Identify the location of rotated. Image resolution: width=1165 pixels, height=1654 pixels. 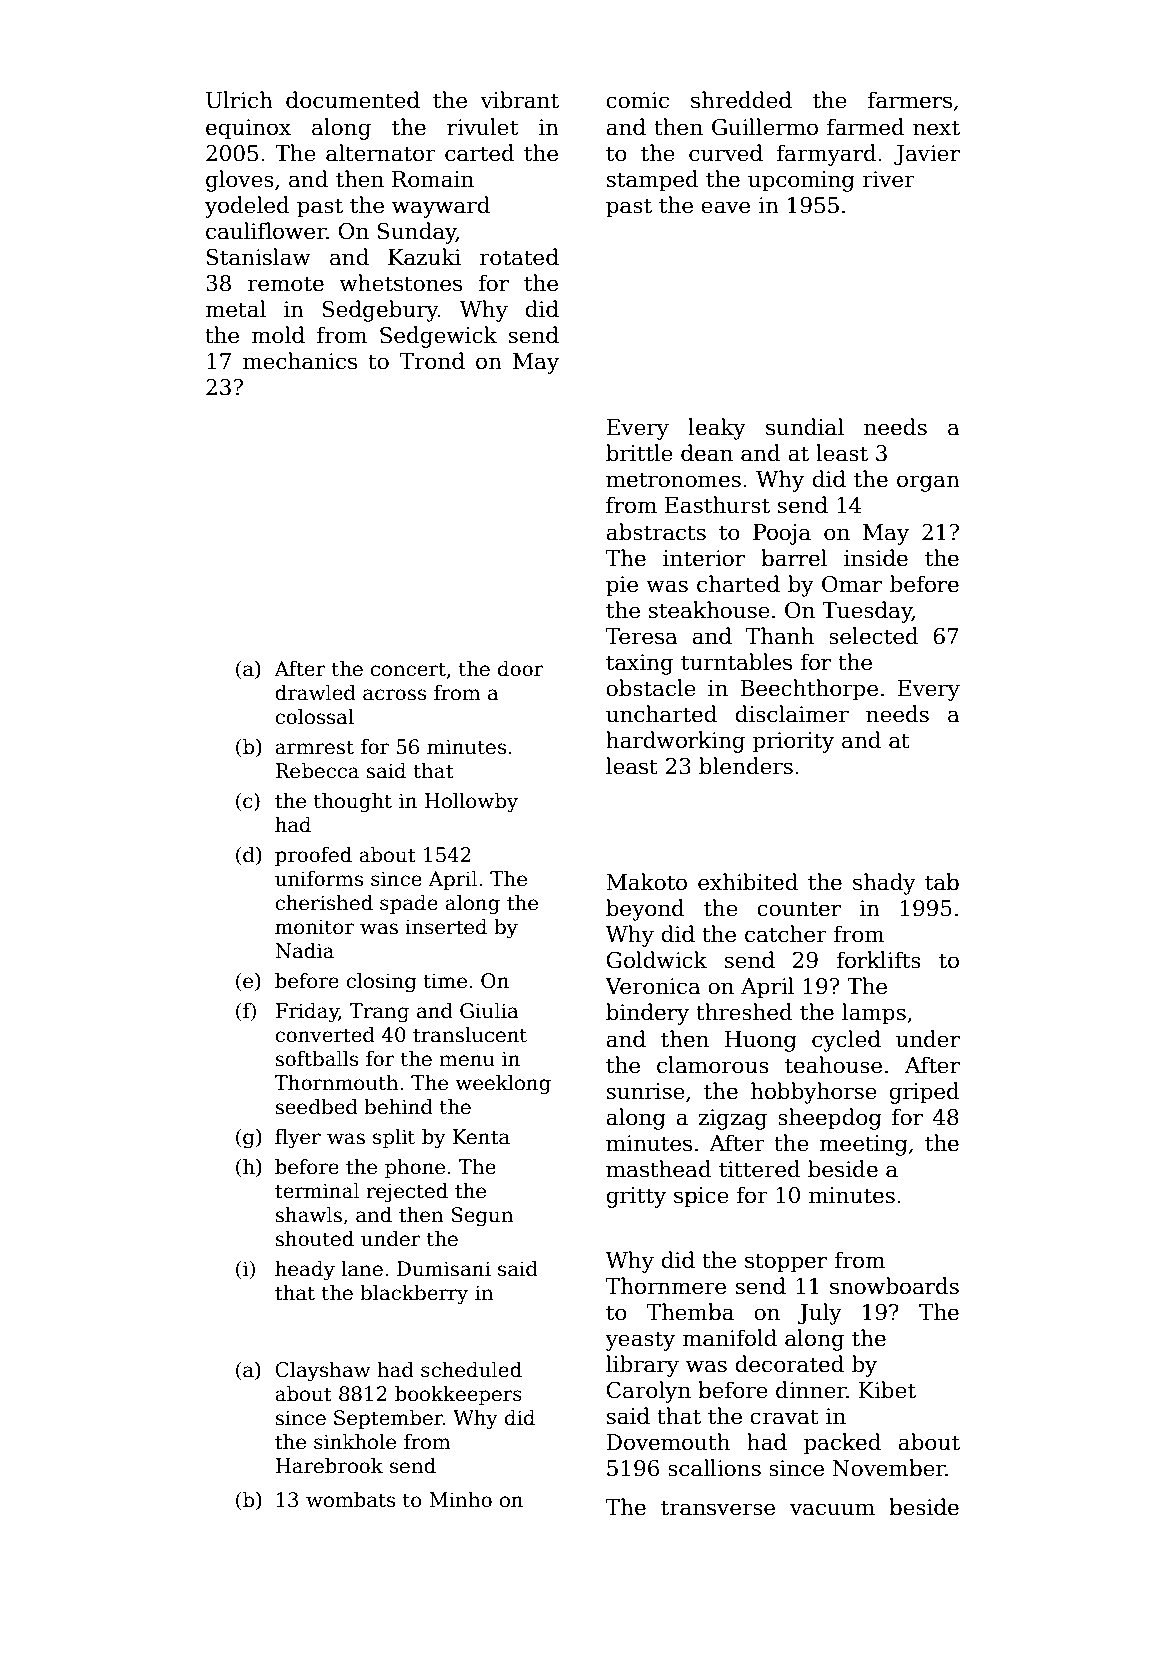
(519, 257).
